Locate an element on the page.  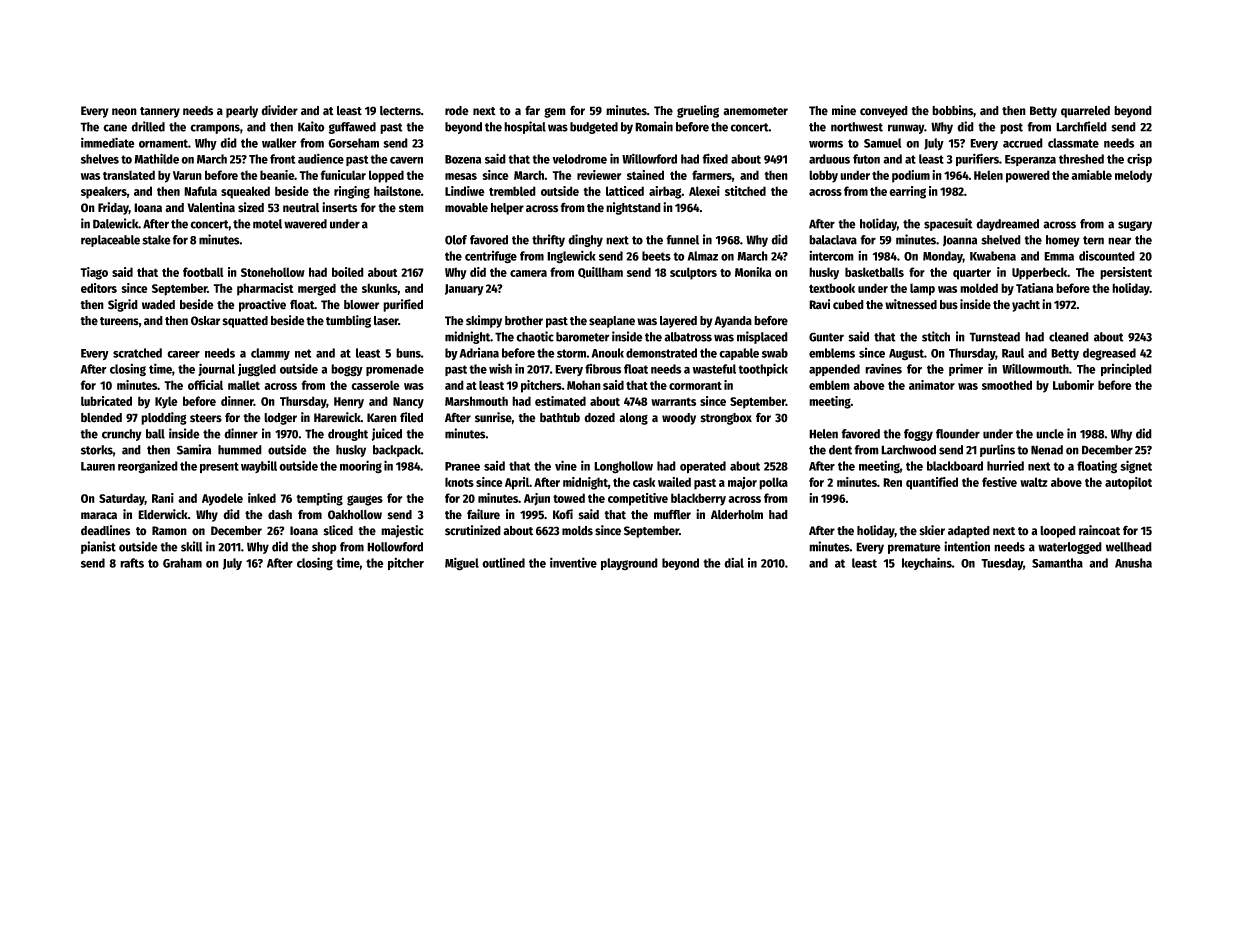
Pranee is located at coordinates (462, 466).
